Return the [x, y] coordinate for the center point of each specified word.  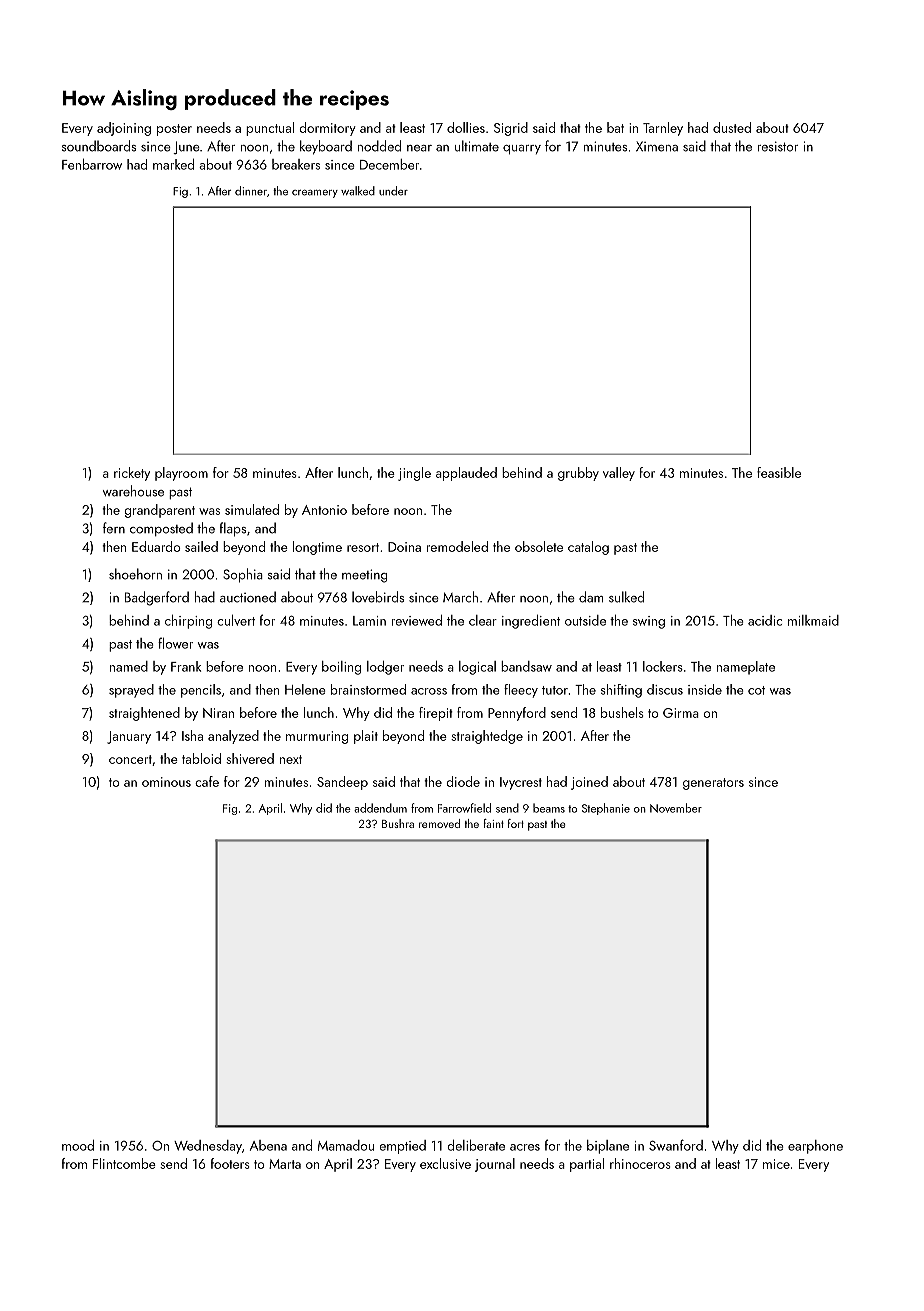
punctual [270, 129]
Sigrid [511, 129]
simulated [252, 509]
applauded [466, 474]
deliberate [476, 1145]
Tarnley [663, 129]
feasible [779, 472]
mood [78, 1145]
